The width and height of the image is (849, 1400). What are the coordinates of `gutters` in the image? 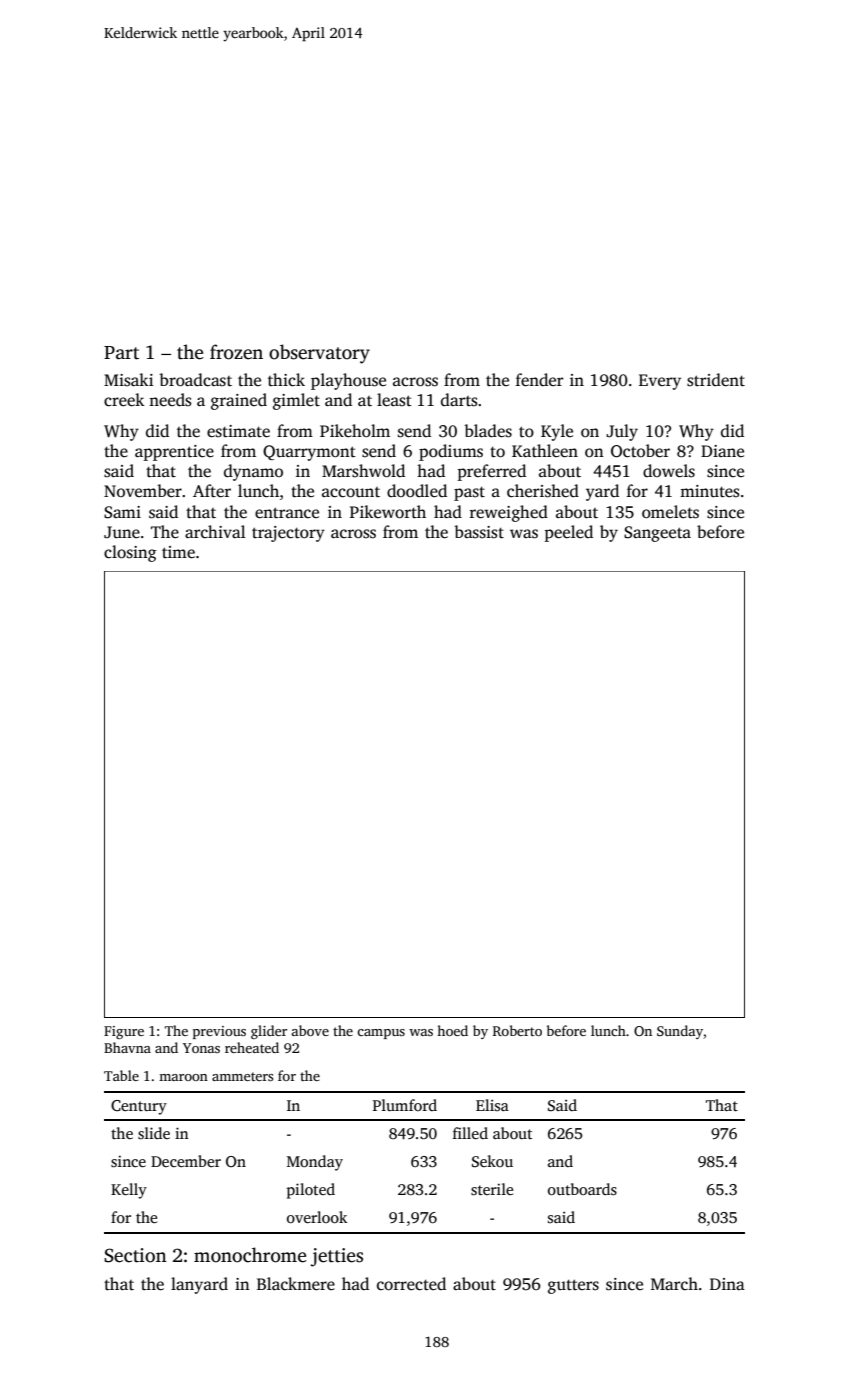 It's located at (573, 1286).
